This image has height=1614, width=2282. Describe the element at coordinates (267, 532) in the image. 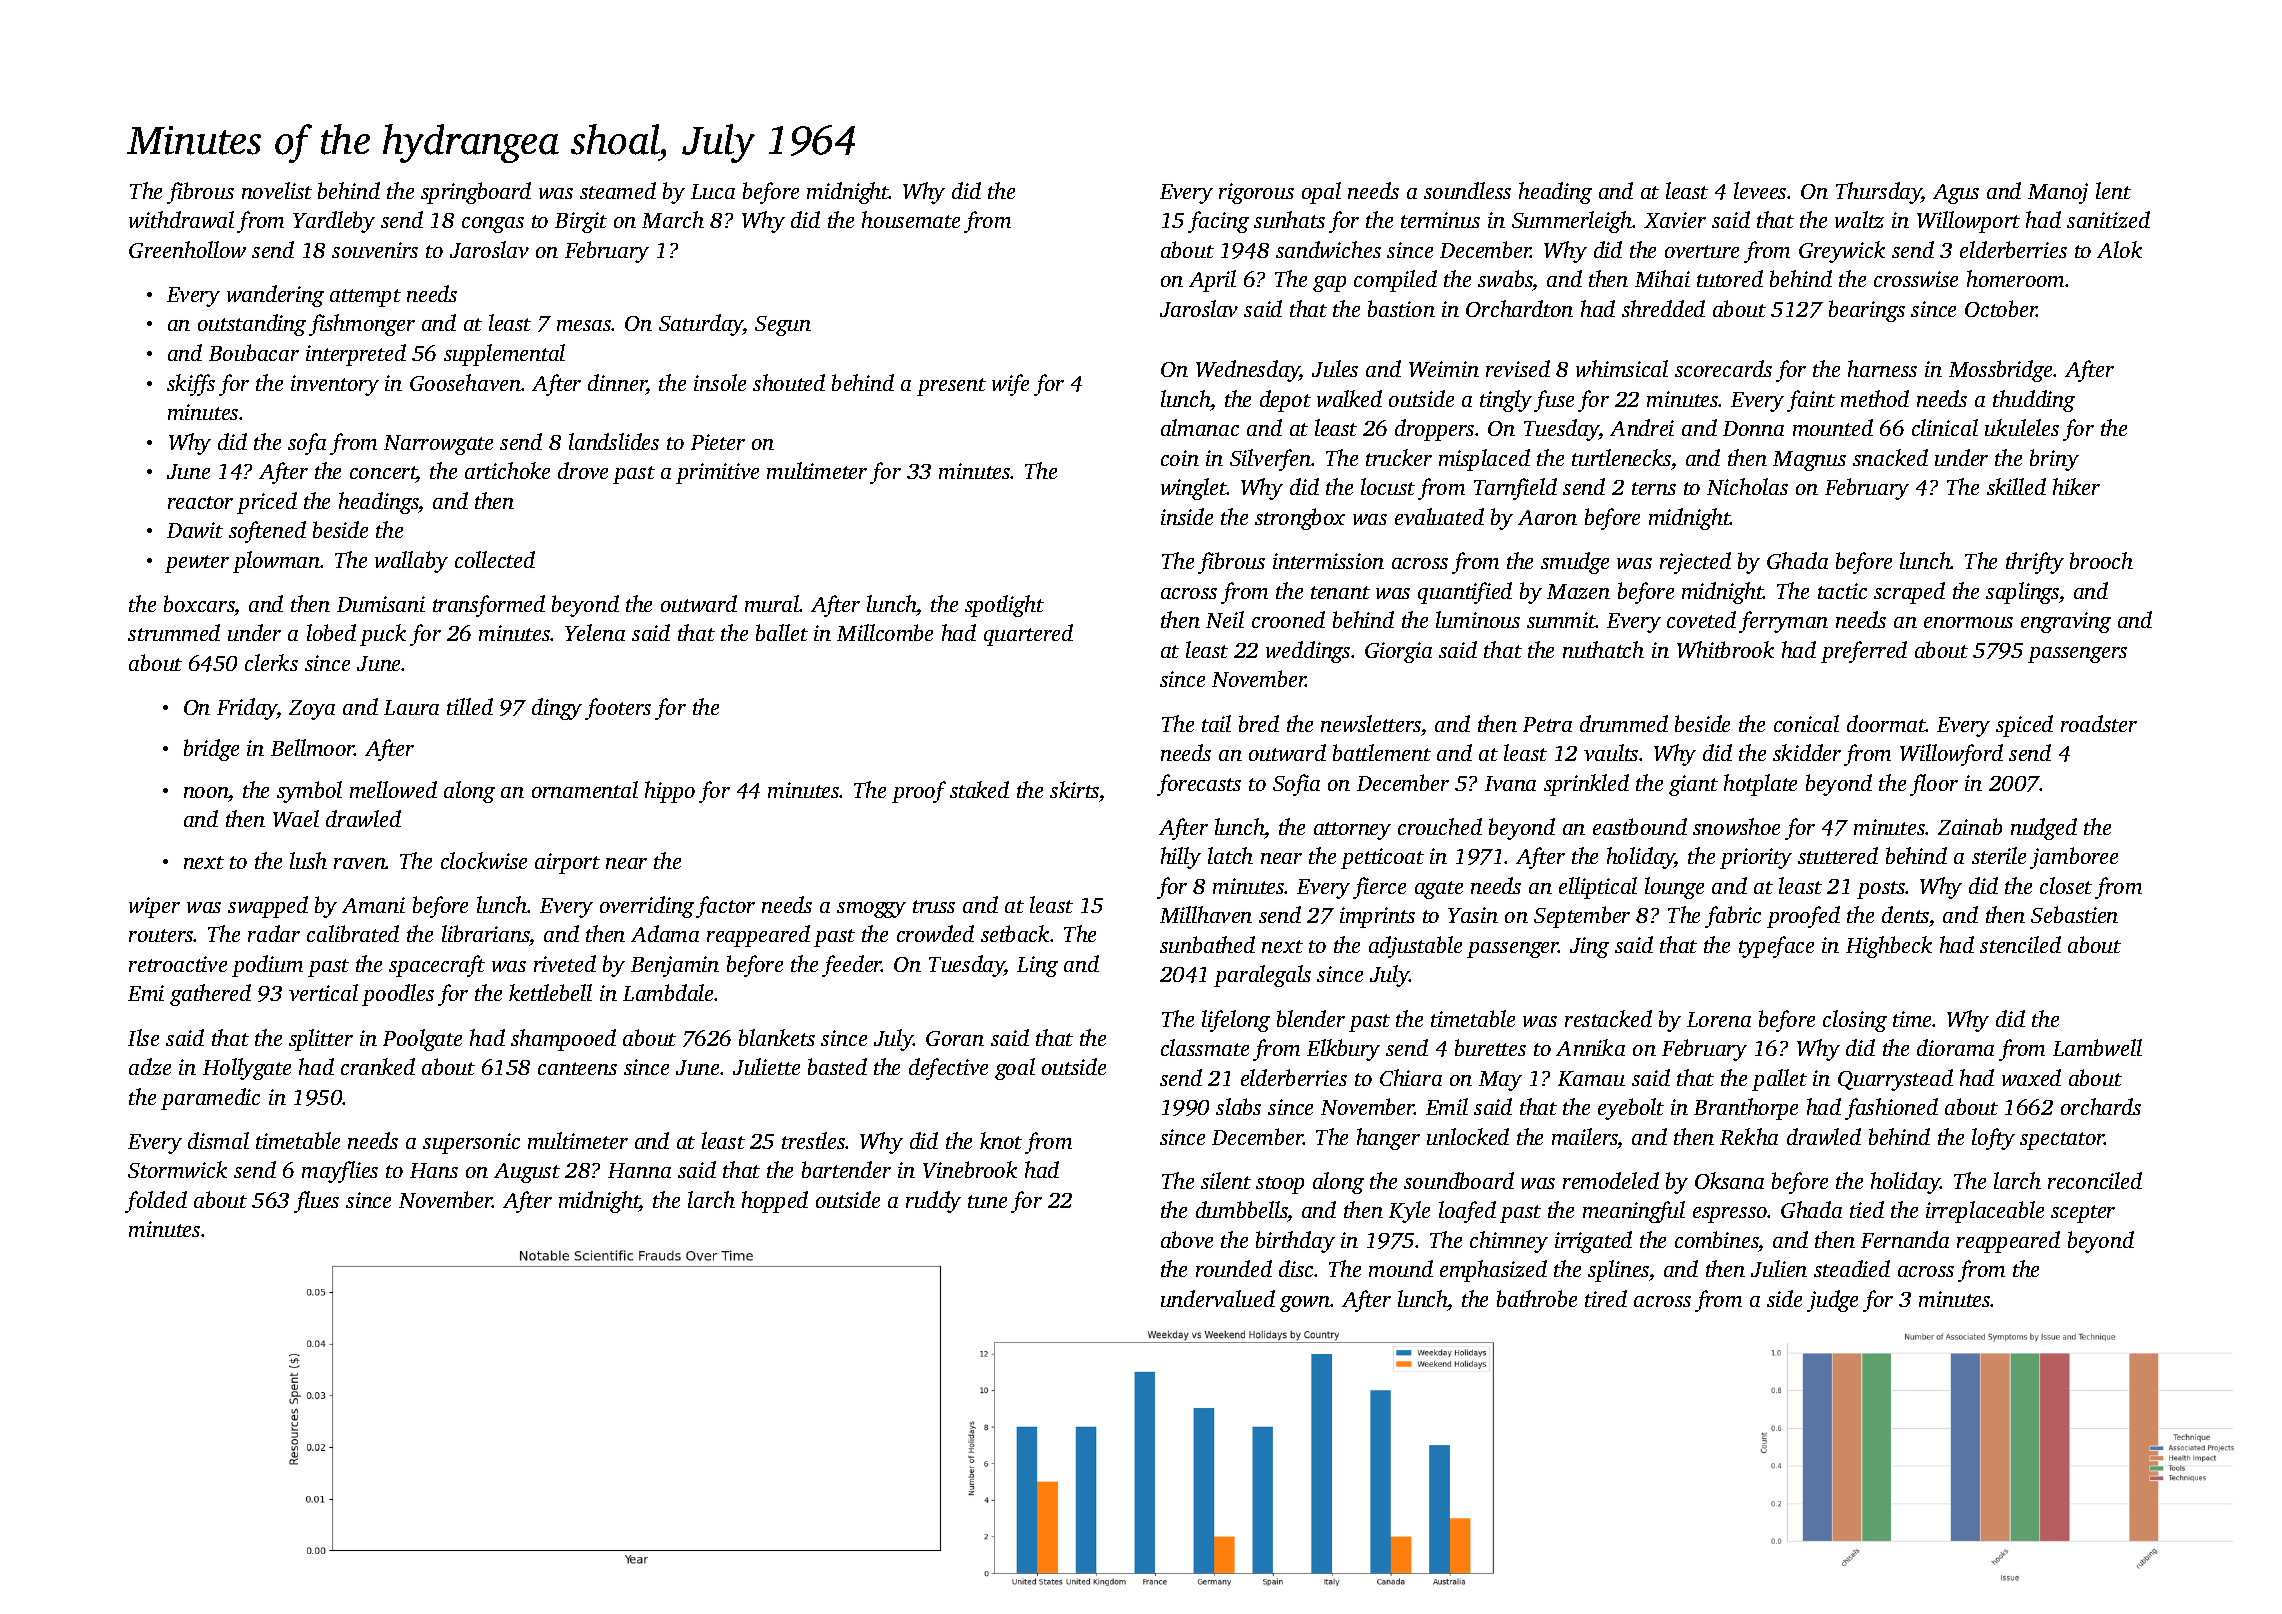

I see `softened` at that location.
